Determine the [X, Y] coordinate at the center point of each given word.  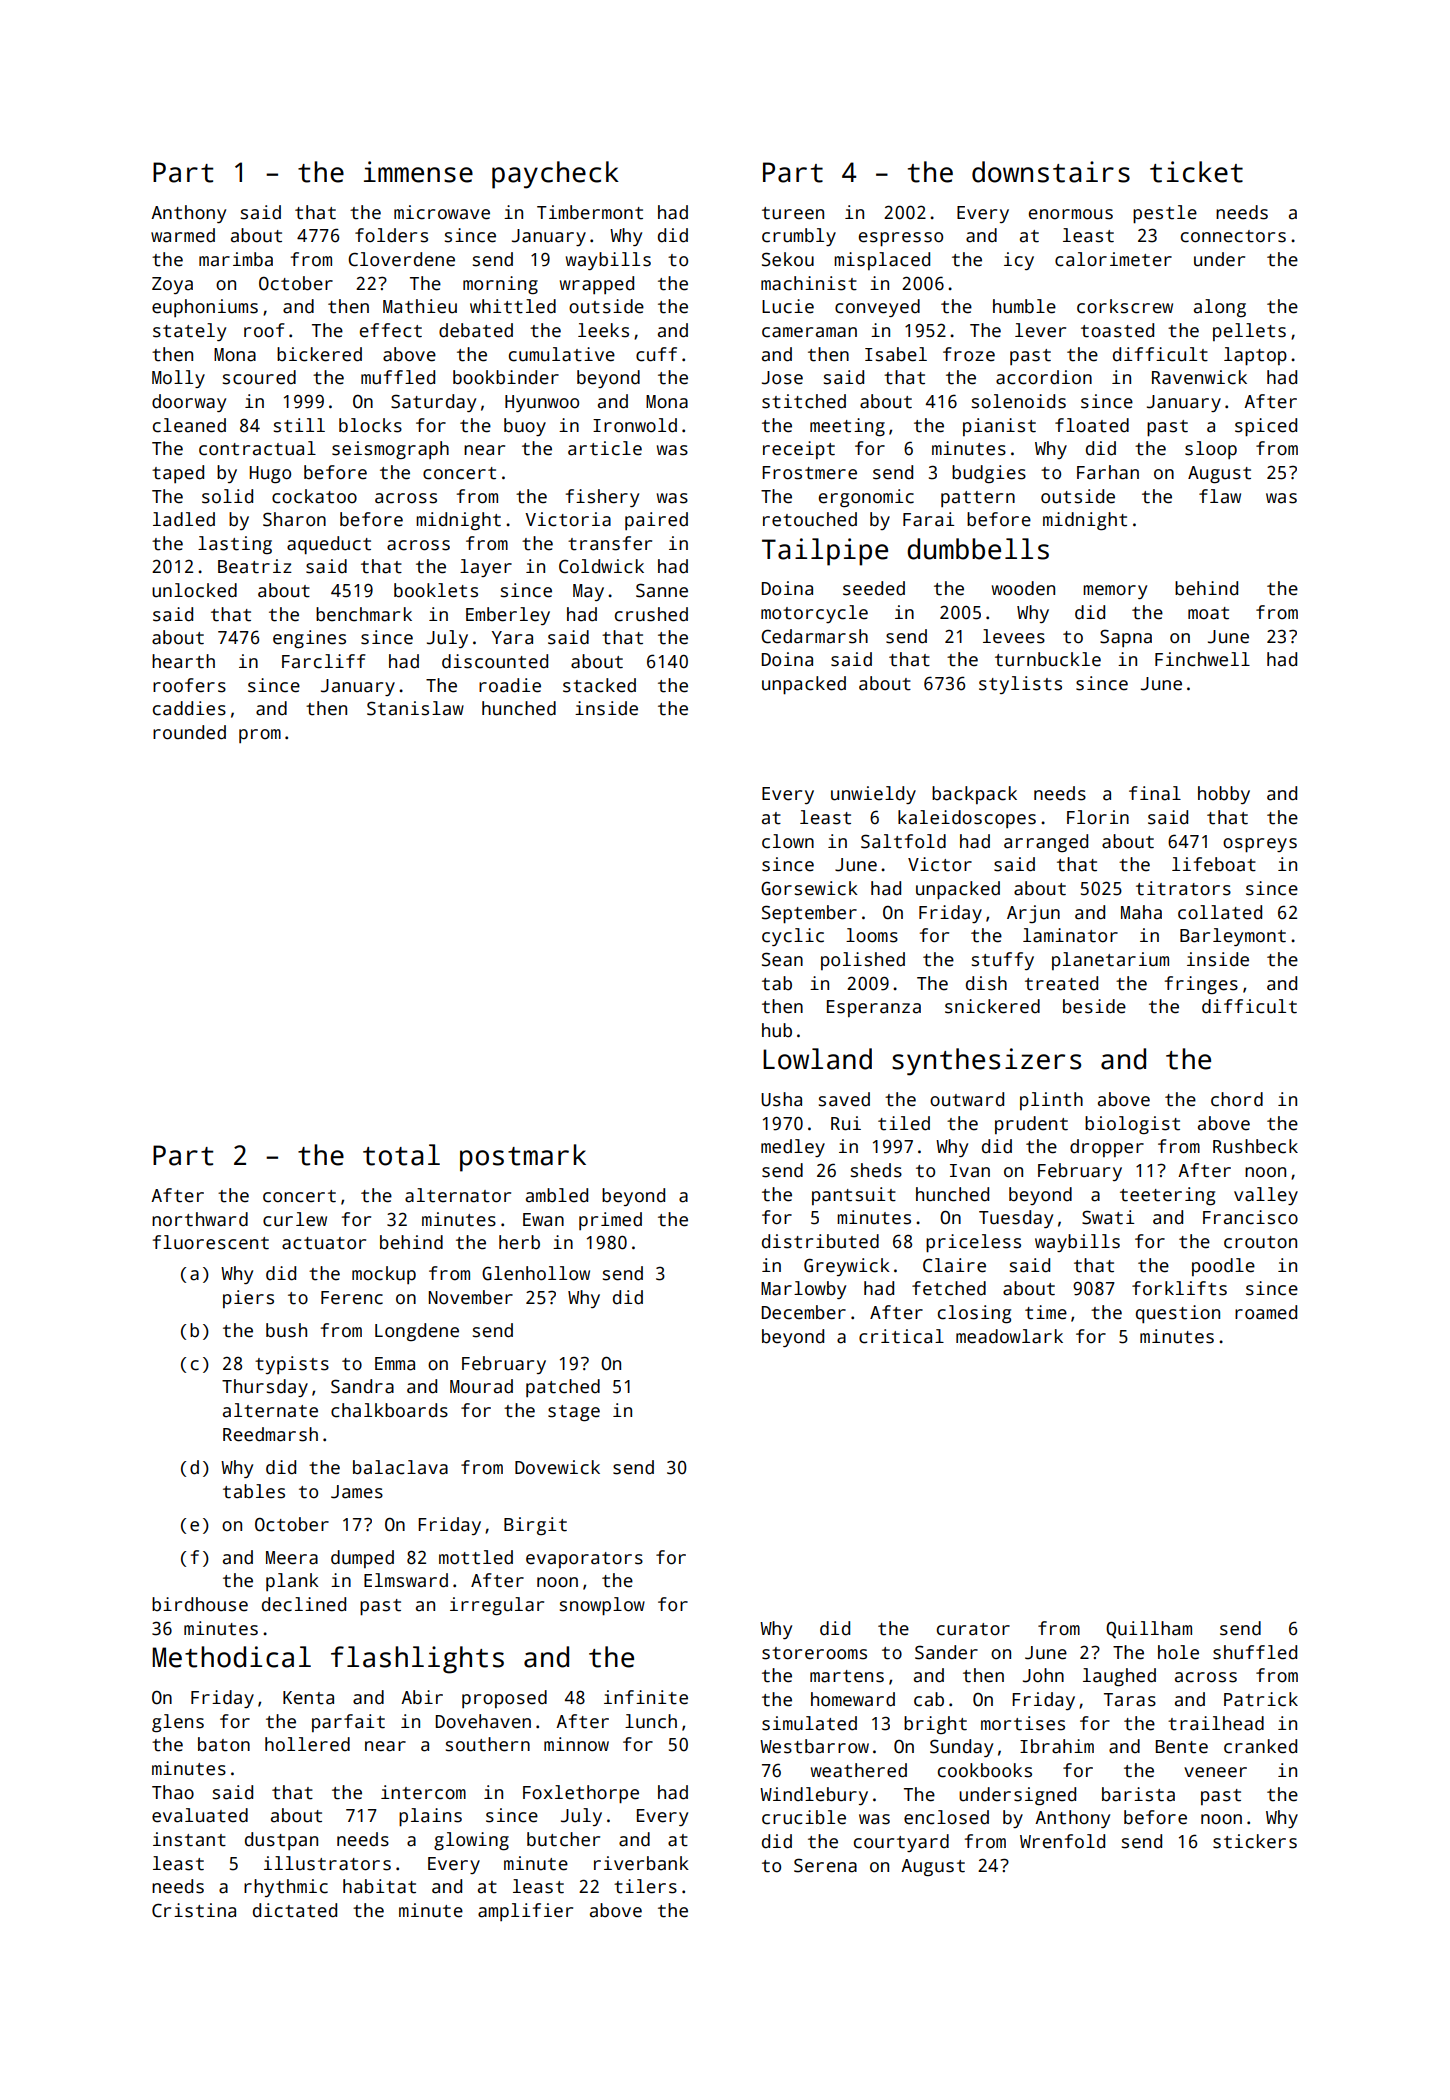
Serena [825, 1865]
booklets [436, 590]
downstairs [1051, 172]
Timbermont [590, 212]
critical [901, 1336]
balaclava [400, 1467]
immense [418, 172]
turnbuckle [1048, 659]
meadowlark [1009, 1336]
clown [788, 841]
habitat [379, 1886]
